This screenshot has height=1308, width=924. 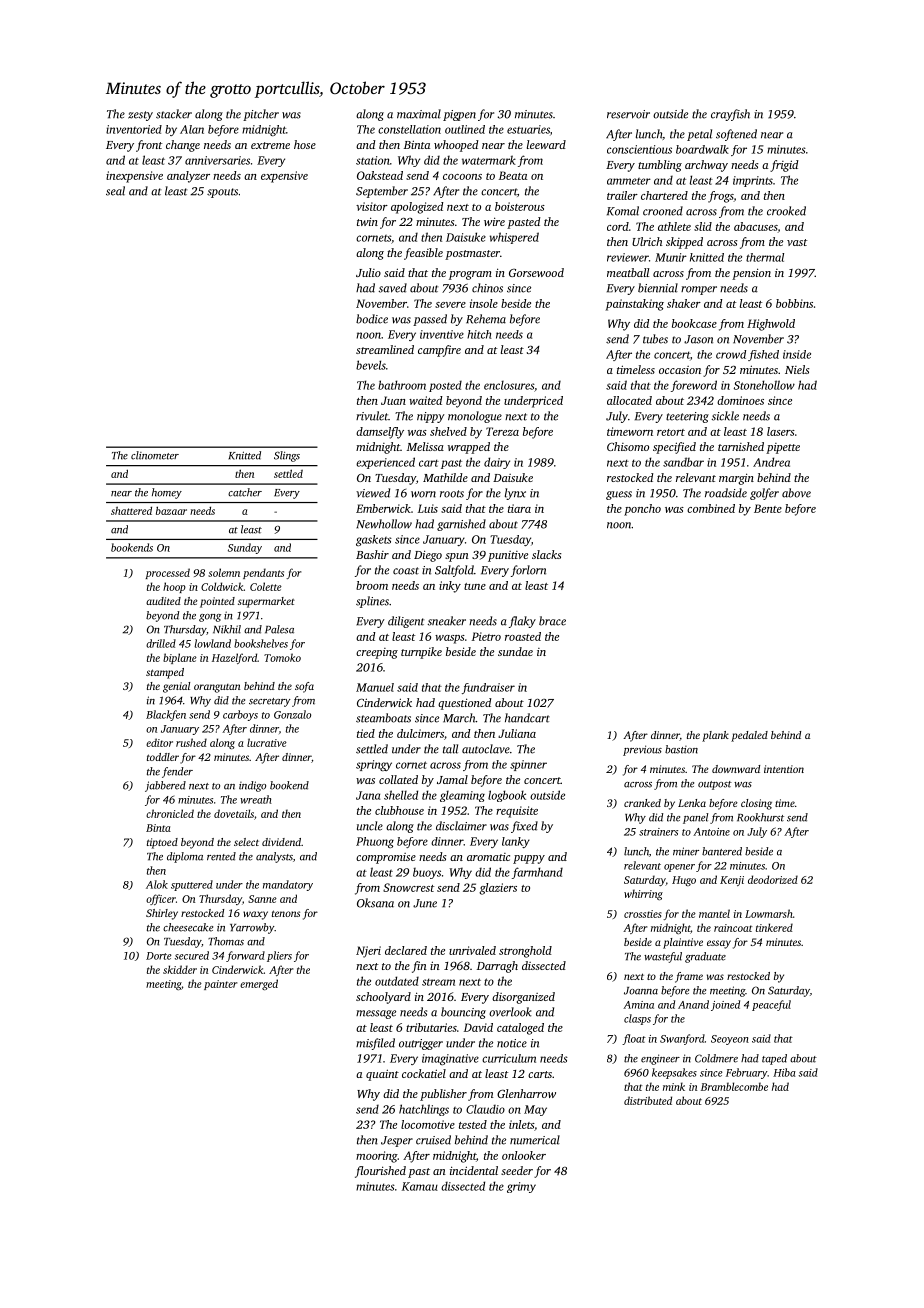 What do you see at coordinates (528, 129) in the screenshot?
I see `estuaries` at bounding box center [528, 129].
